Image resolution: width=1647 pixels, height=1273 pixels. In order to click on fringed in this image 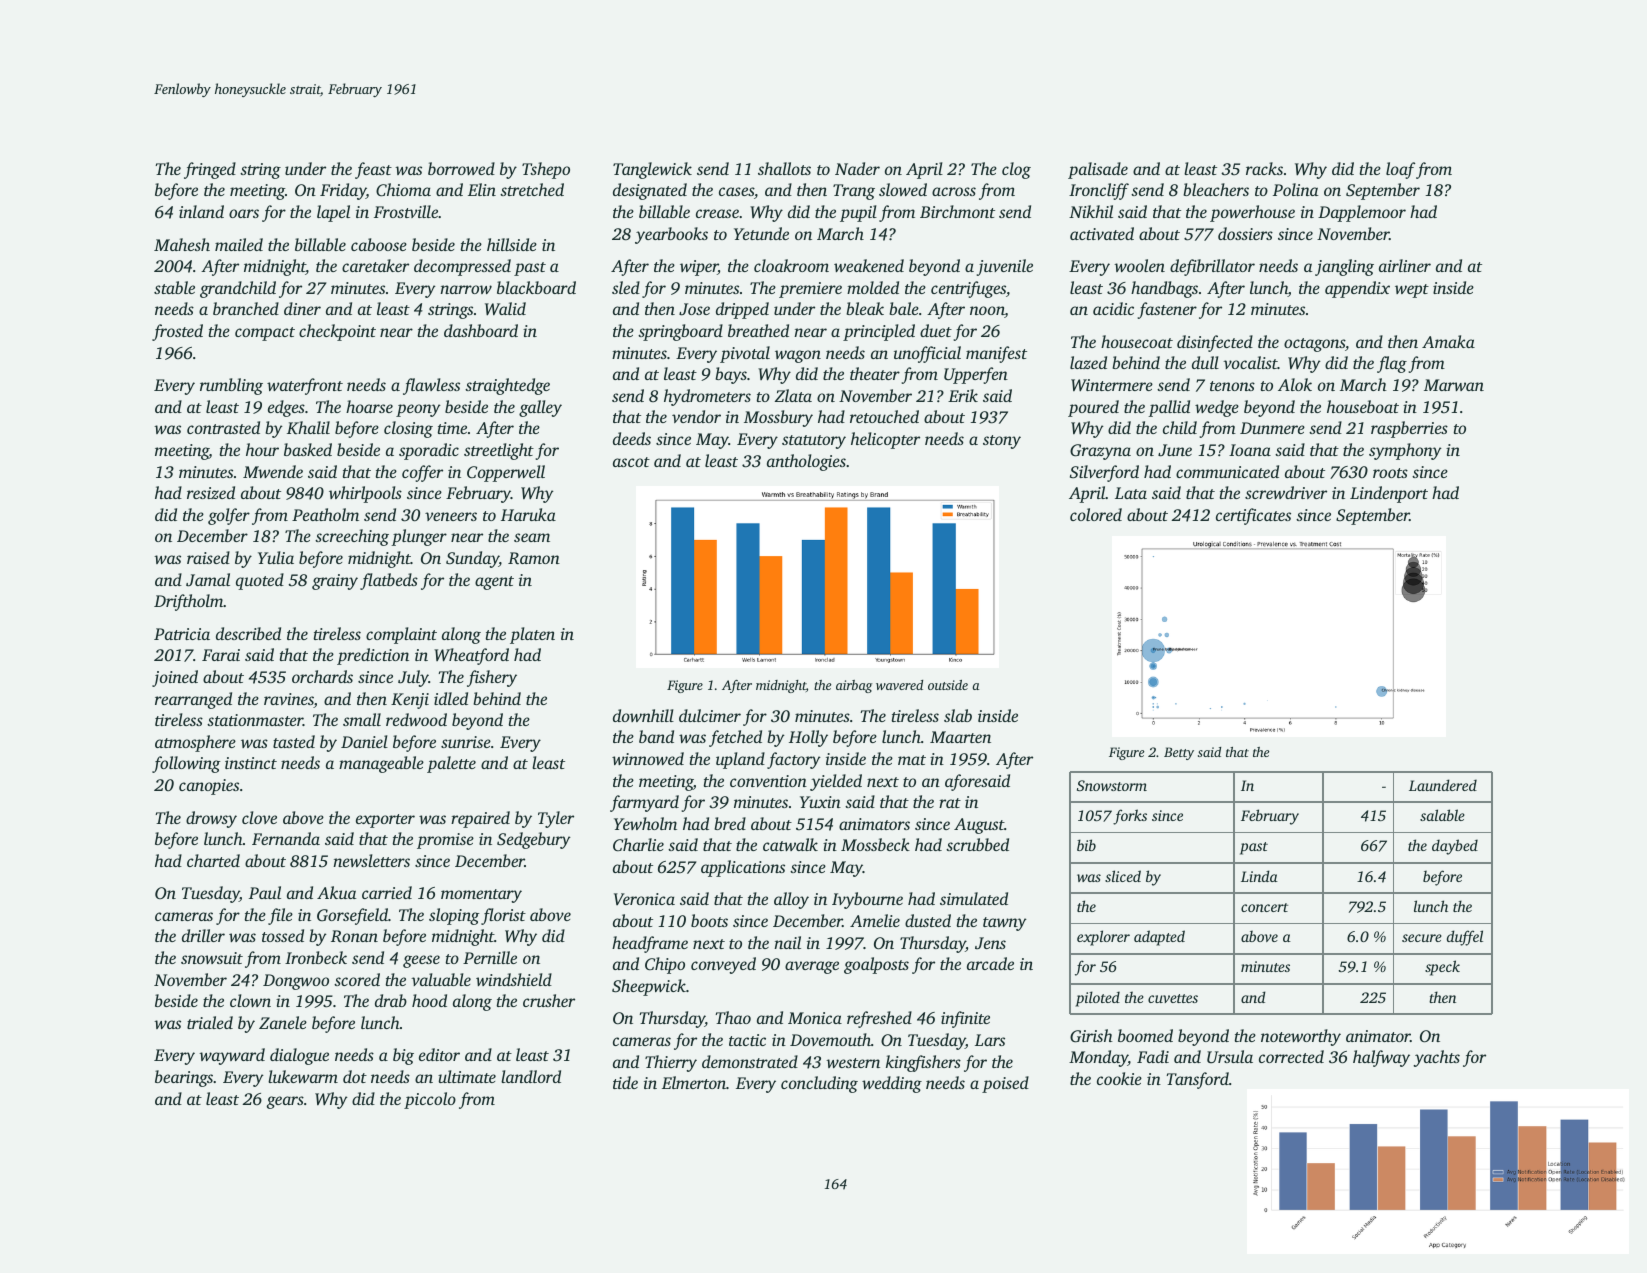, I will do `click(210, 170)`.
